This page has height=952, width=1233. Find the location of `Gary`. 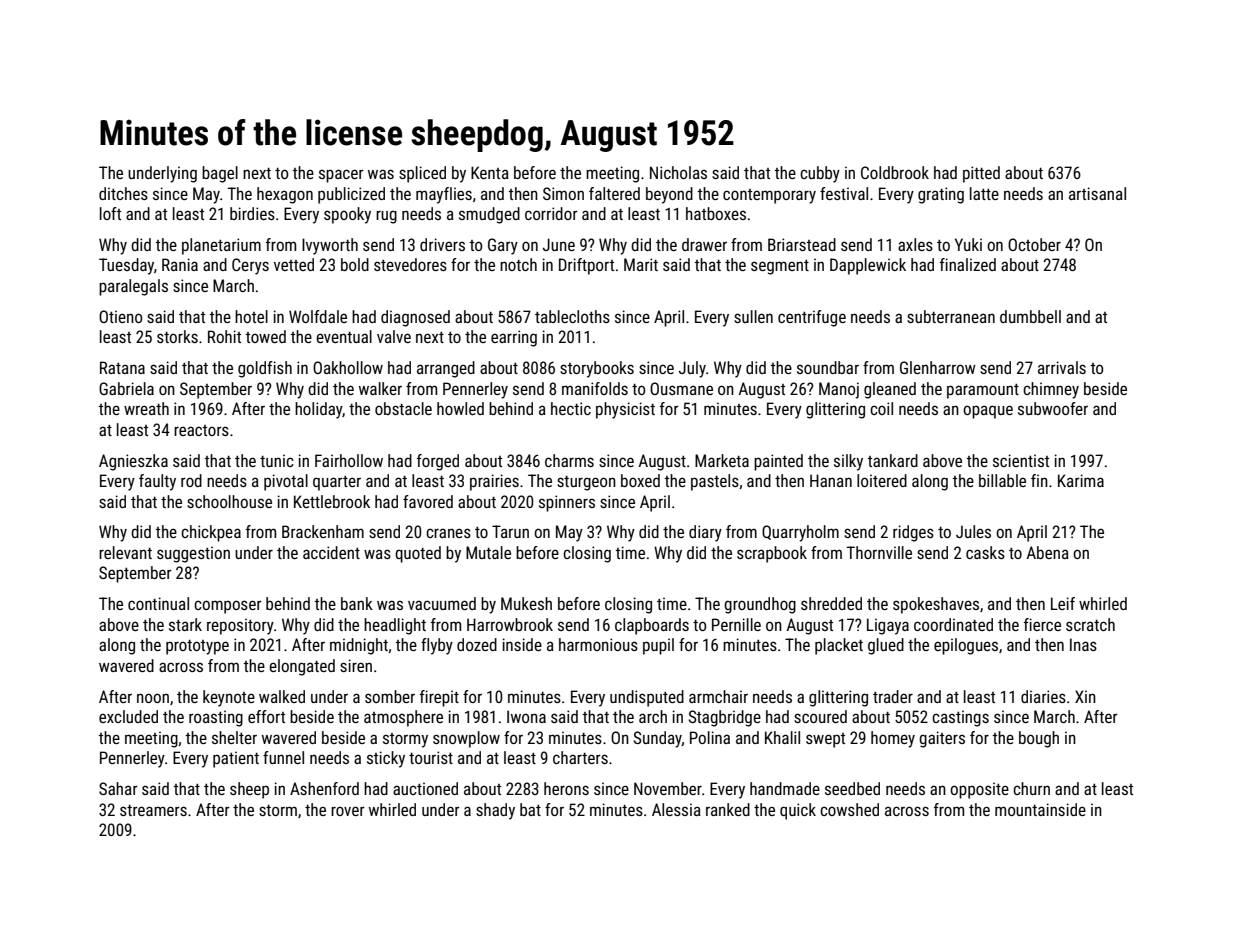

Gary is located at coordinates (503, 246).
